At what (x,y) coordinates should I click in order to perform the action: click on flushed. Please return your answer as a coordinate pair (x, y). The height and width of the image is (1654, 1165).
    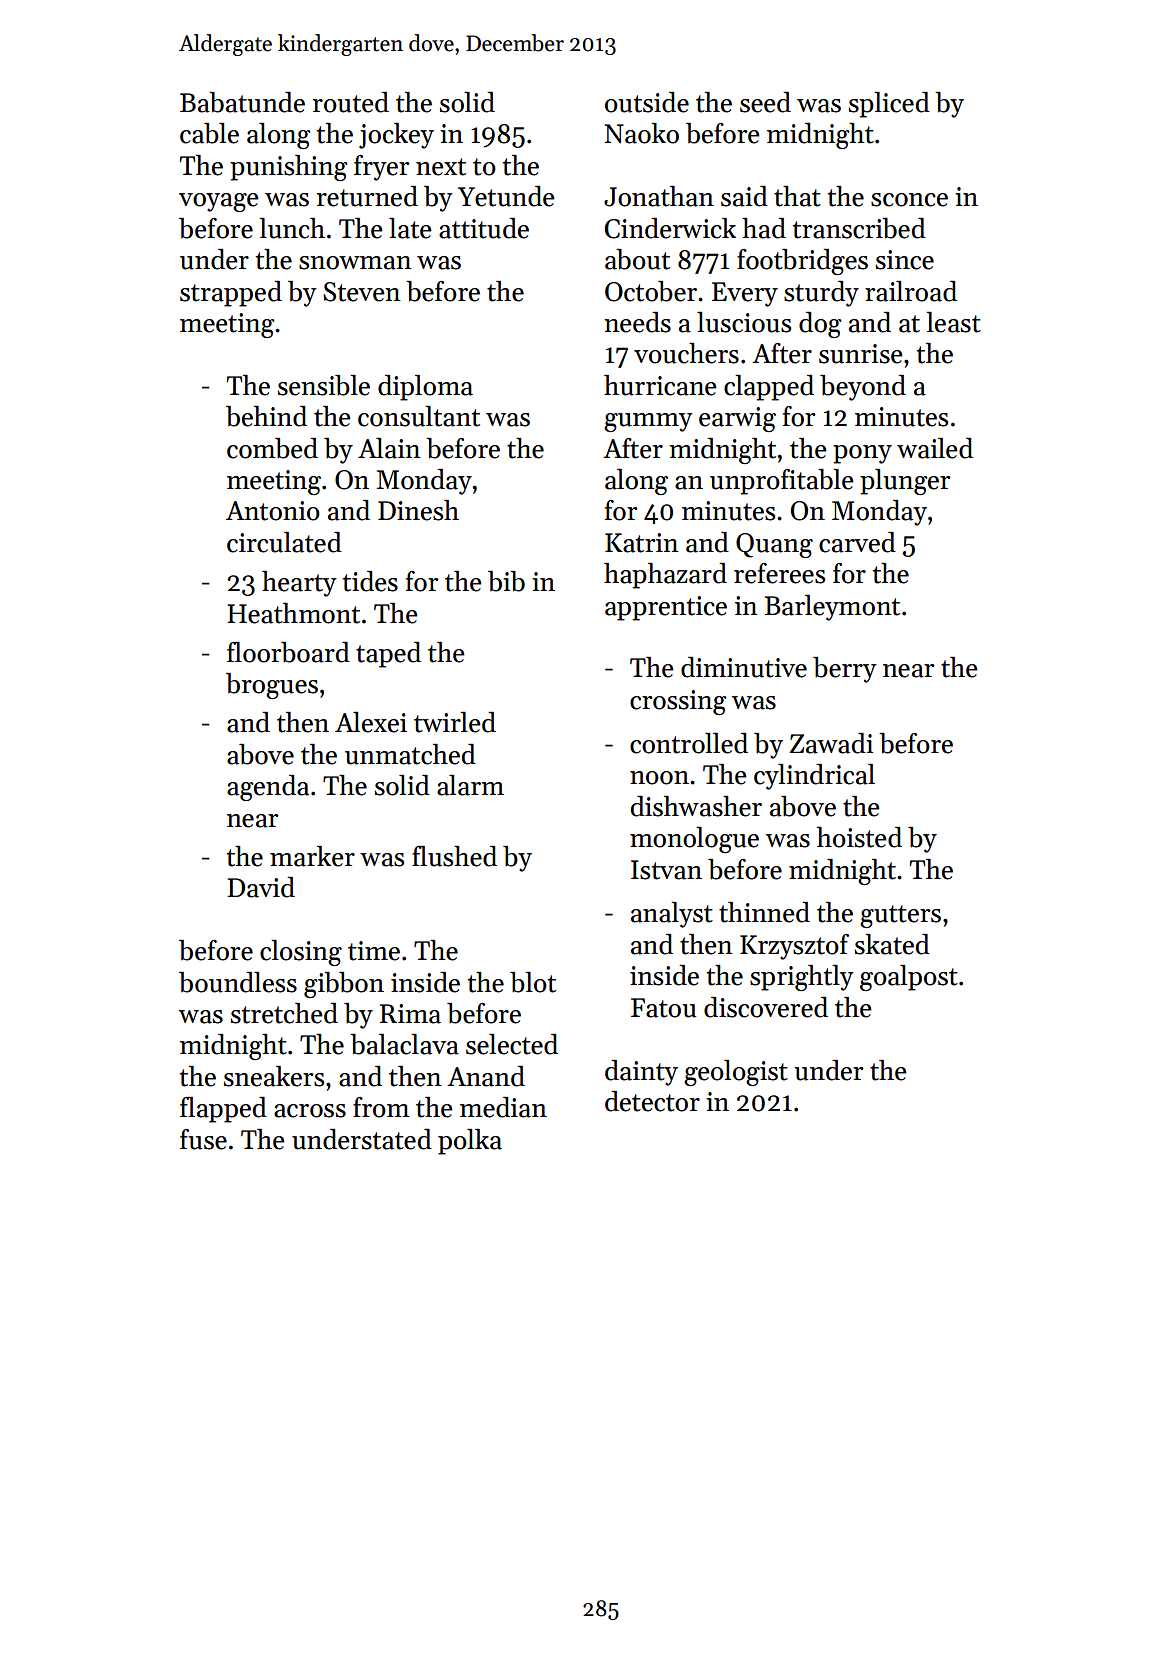
    Looking at the image, I should click on (454, 856).
